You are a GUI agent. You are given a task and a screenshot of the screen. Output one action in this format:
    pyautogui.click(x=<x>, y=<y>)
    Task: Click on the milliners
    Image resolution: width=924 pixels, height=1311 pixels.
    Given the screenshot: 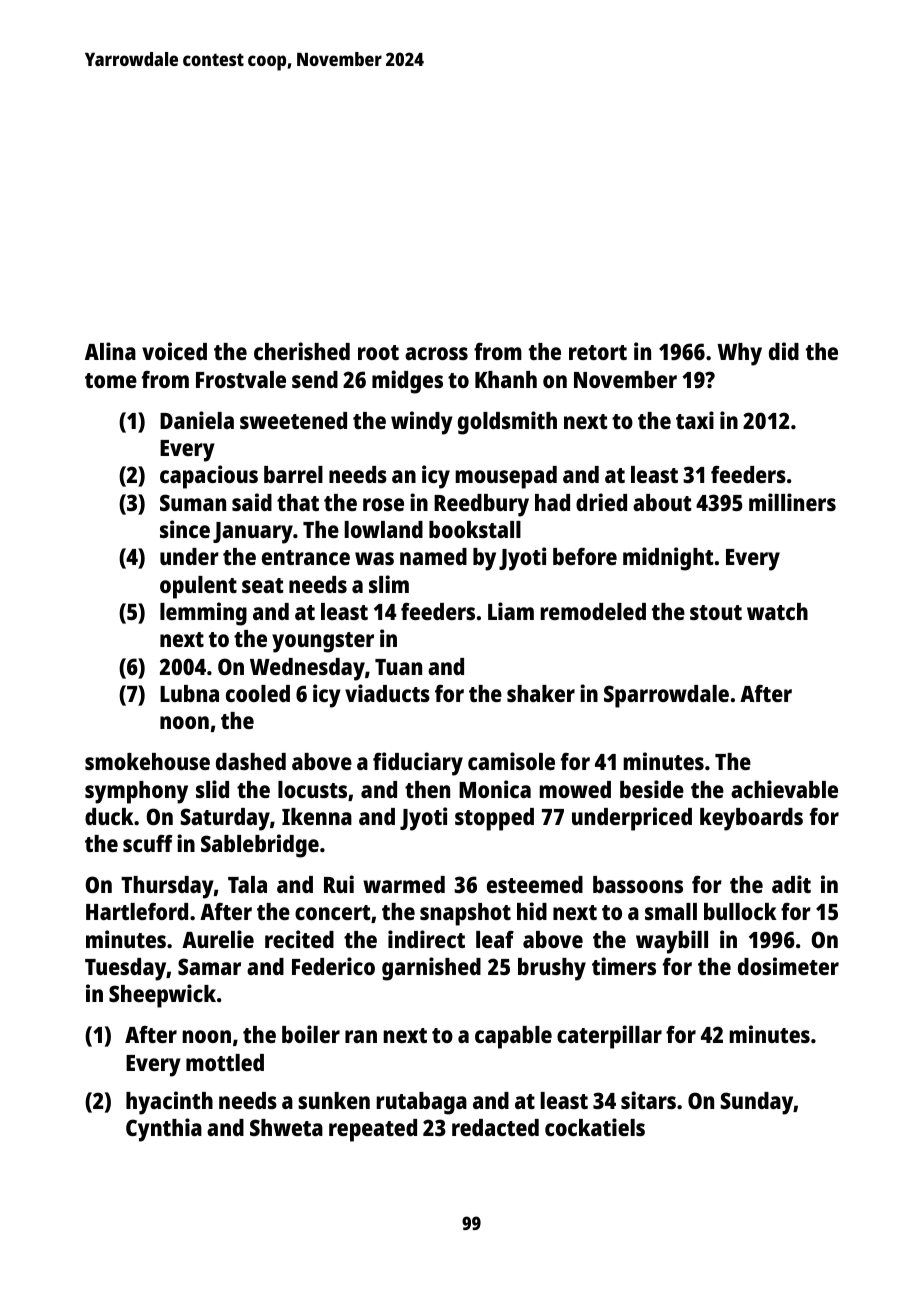 What is the action you would take?
    pyautogui.click(x=792, y=502)
